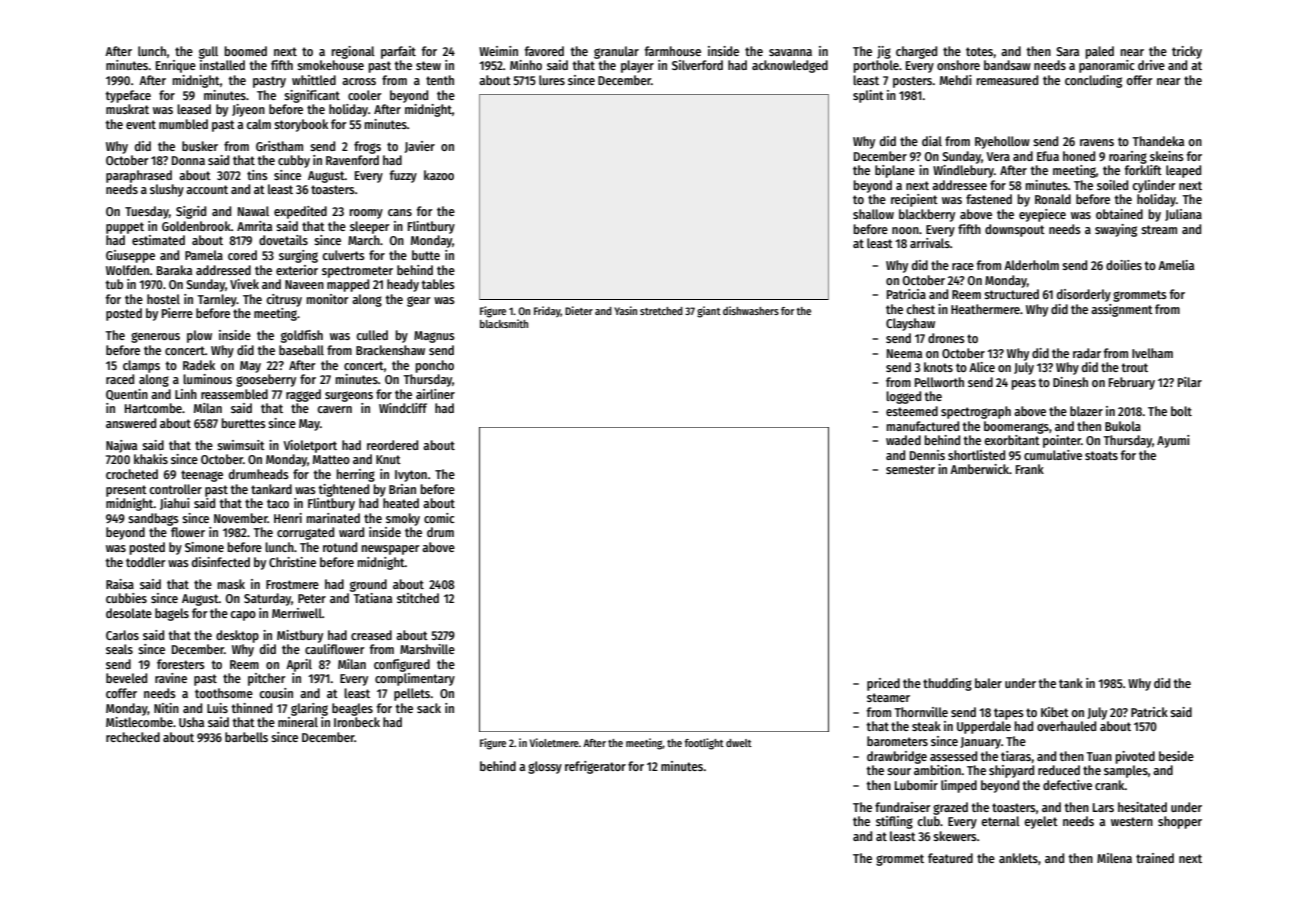  What do you see at coordinates (351, 532) in the screenshot?
I see `ward` at bounding box center [351, 532].
